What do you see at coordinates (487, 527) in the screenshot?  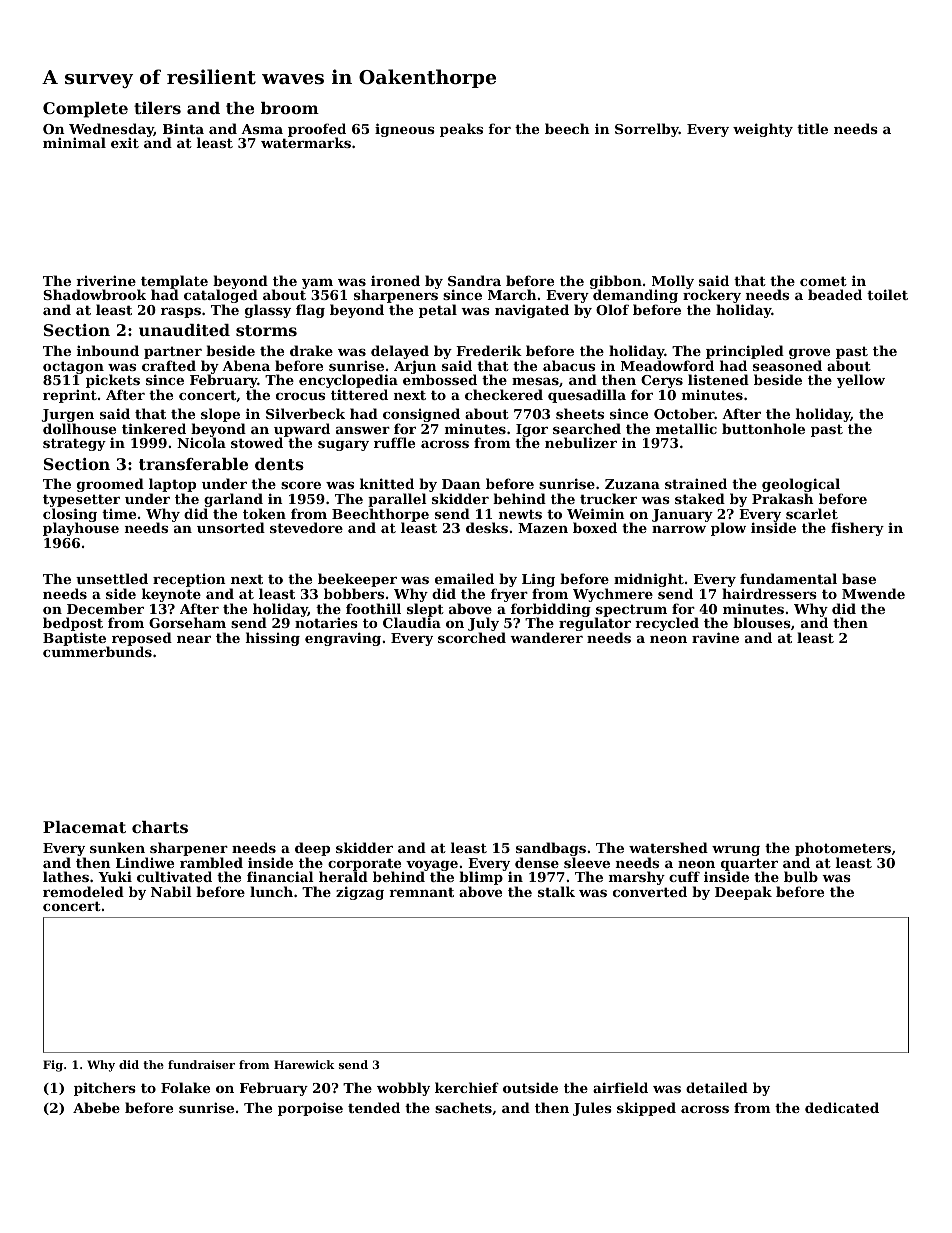 I see `desks` at bounding box center [487, 527].
